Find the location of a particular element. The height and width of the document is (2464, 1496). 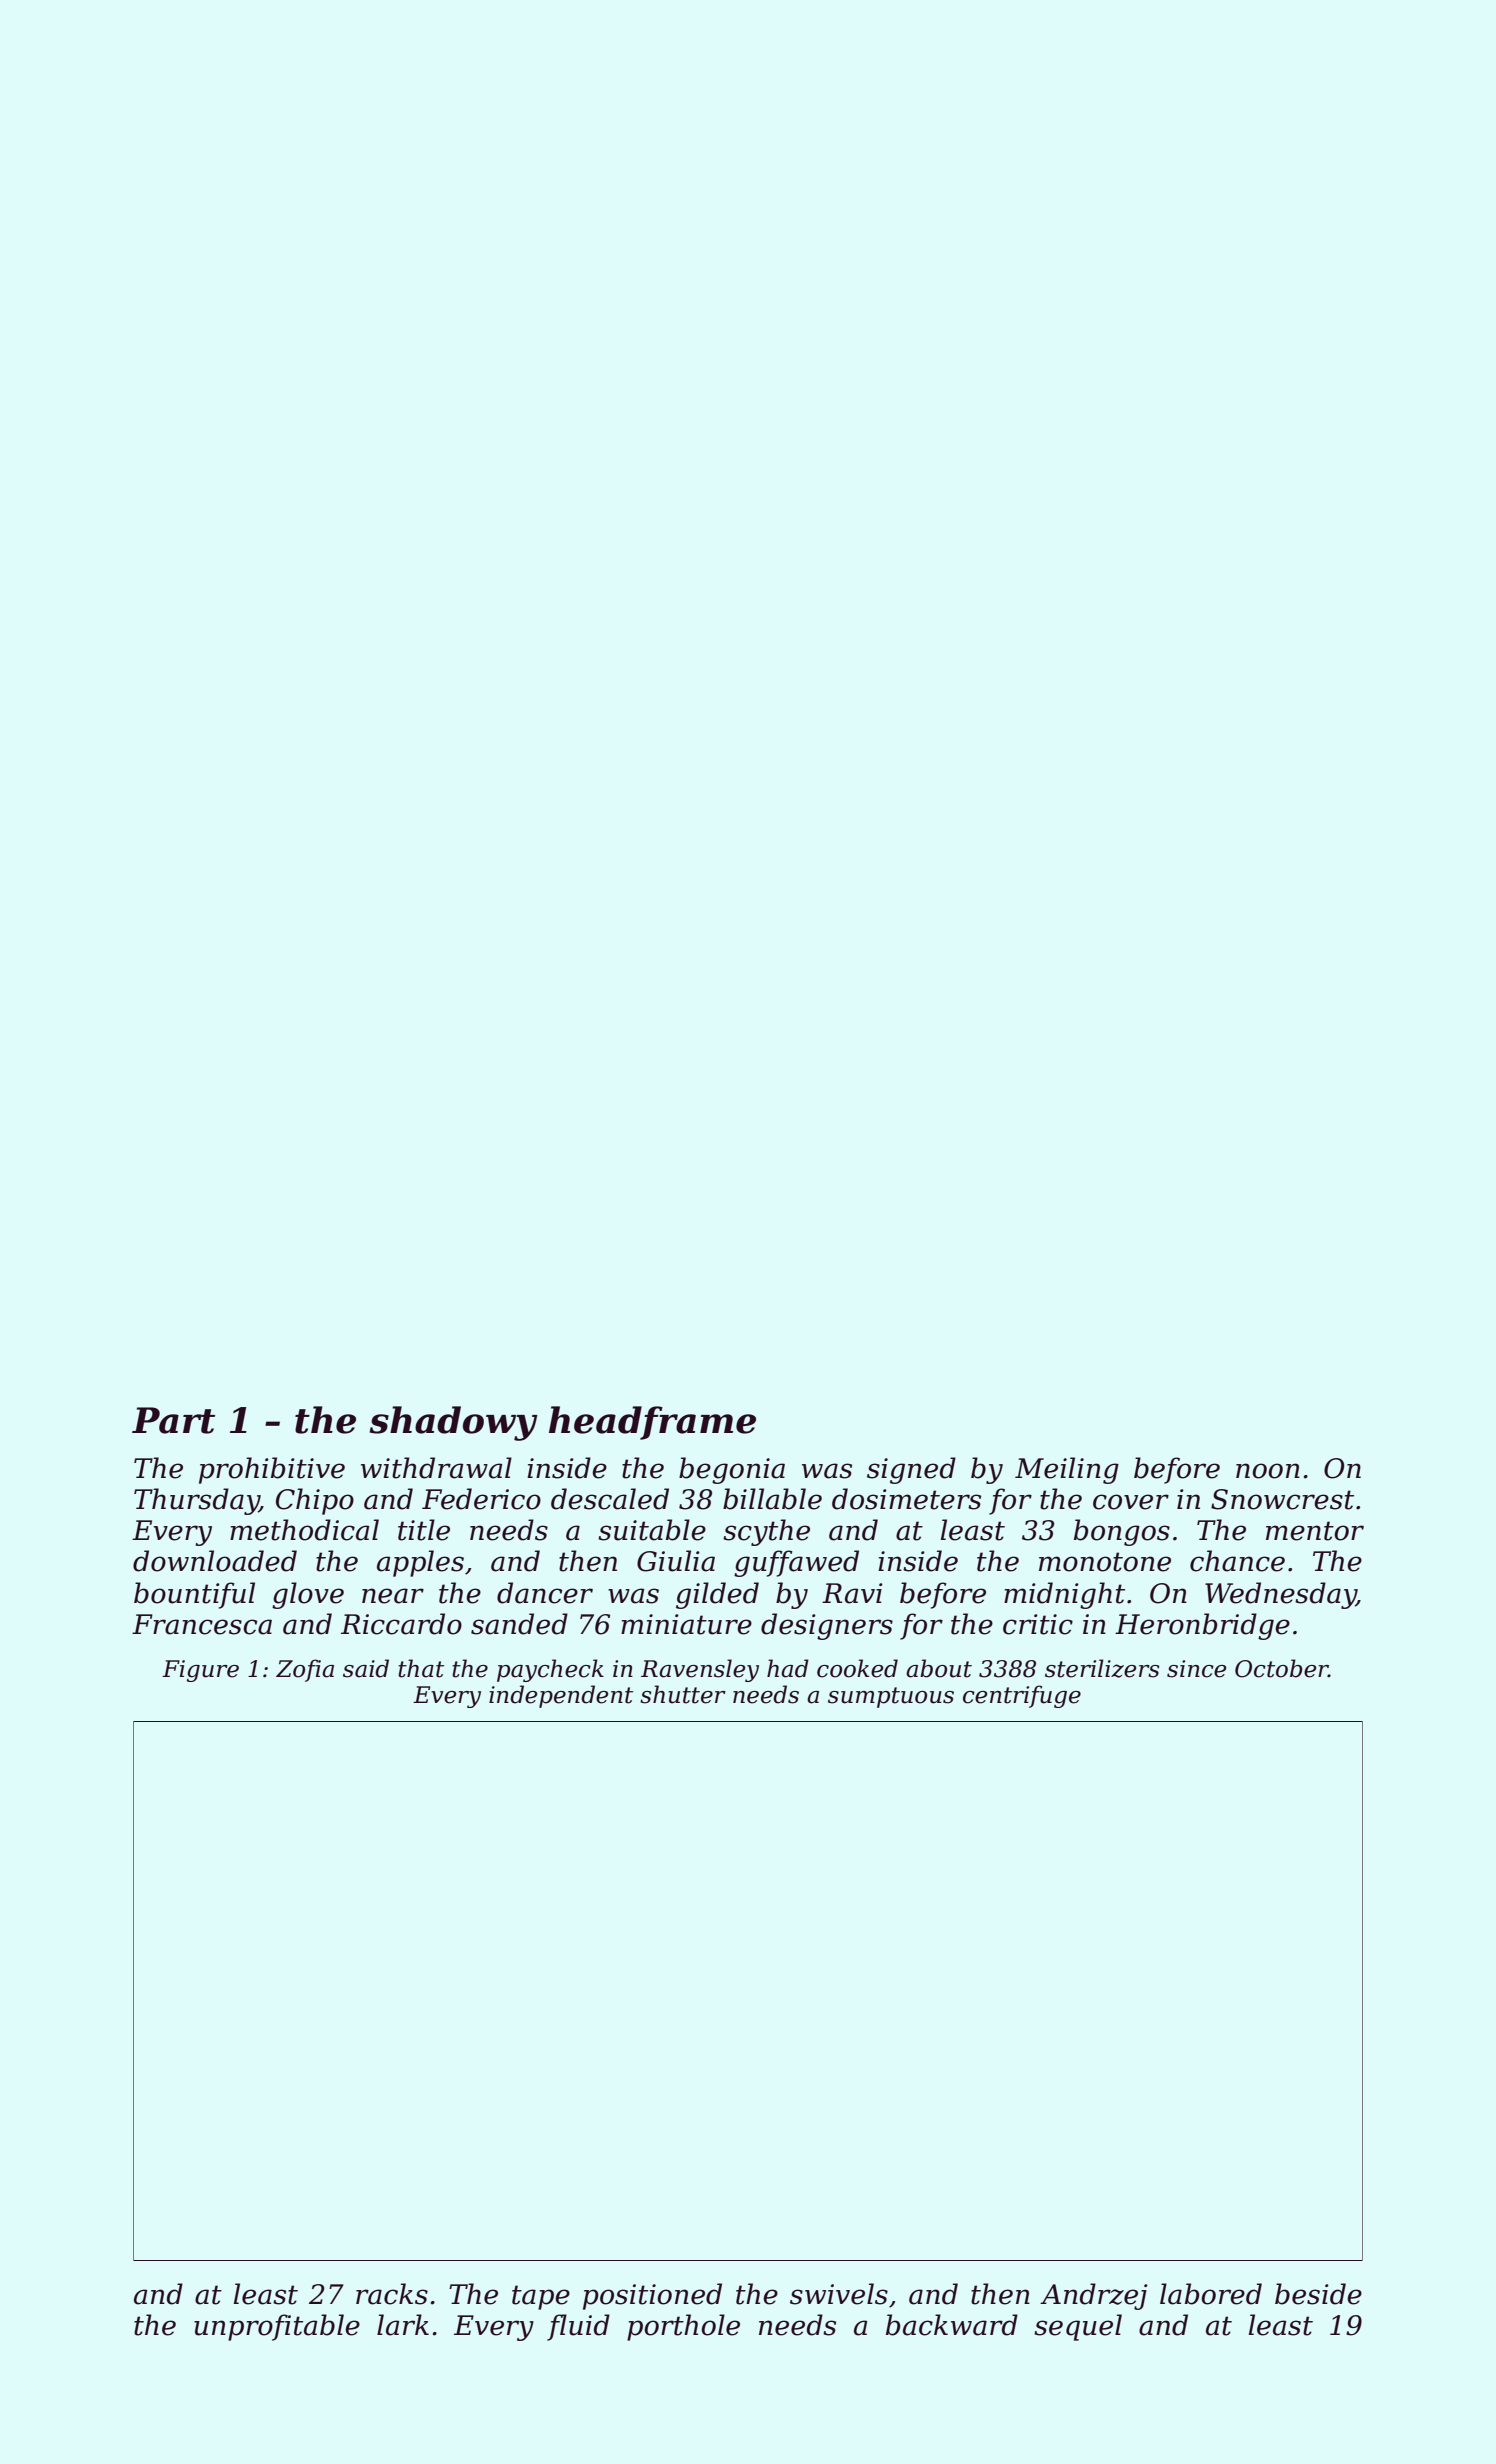

shadowy is located at coordinates (453, 1423).
